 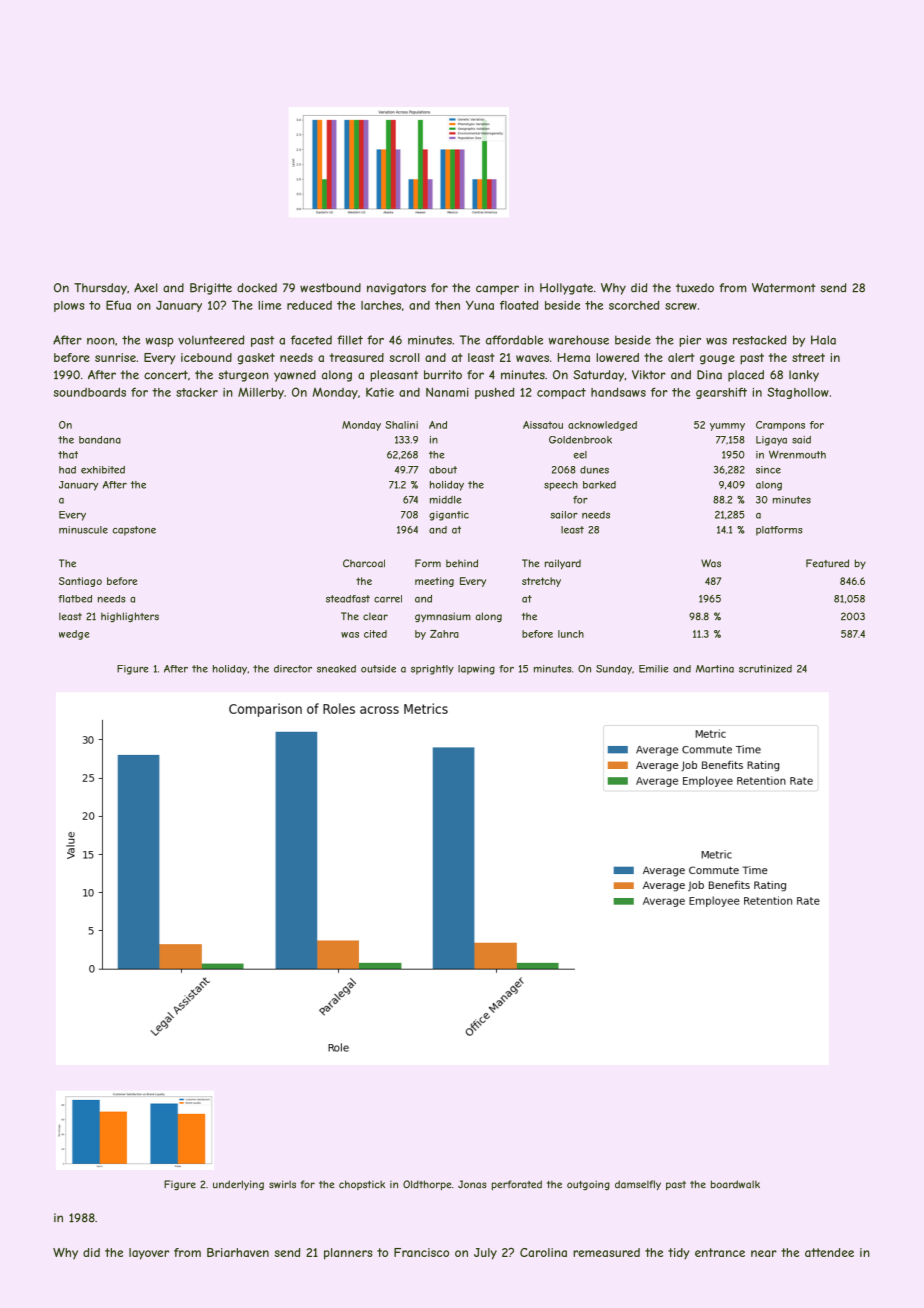 I want to click on Francisco, so click(x=421, y=1252).
